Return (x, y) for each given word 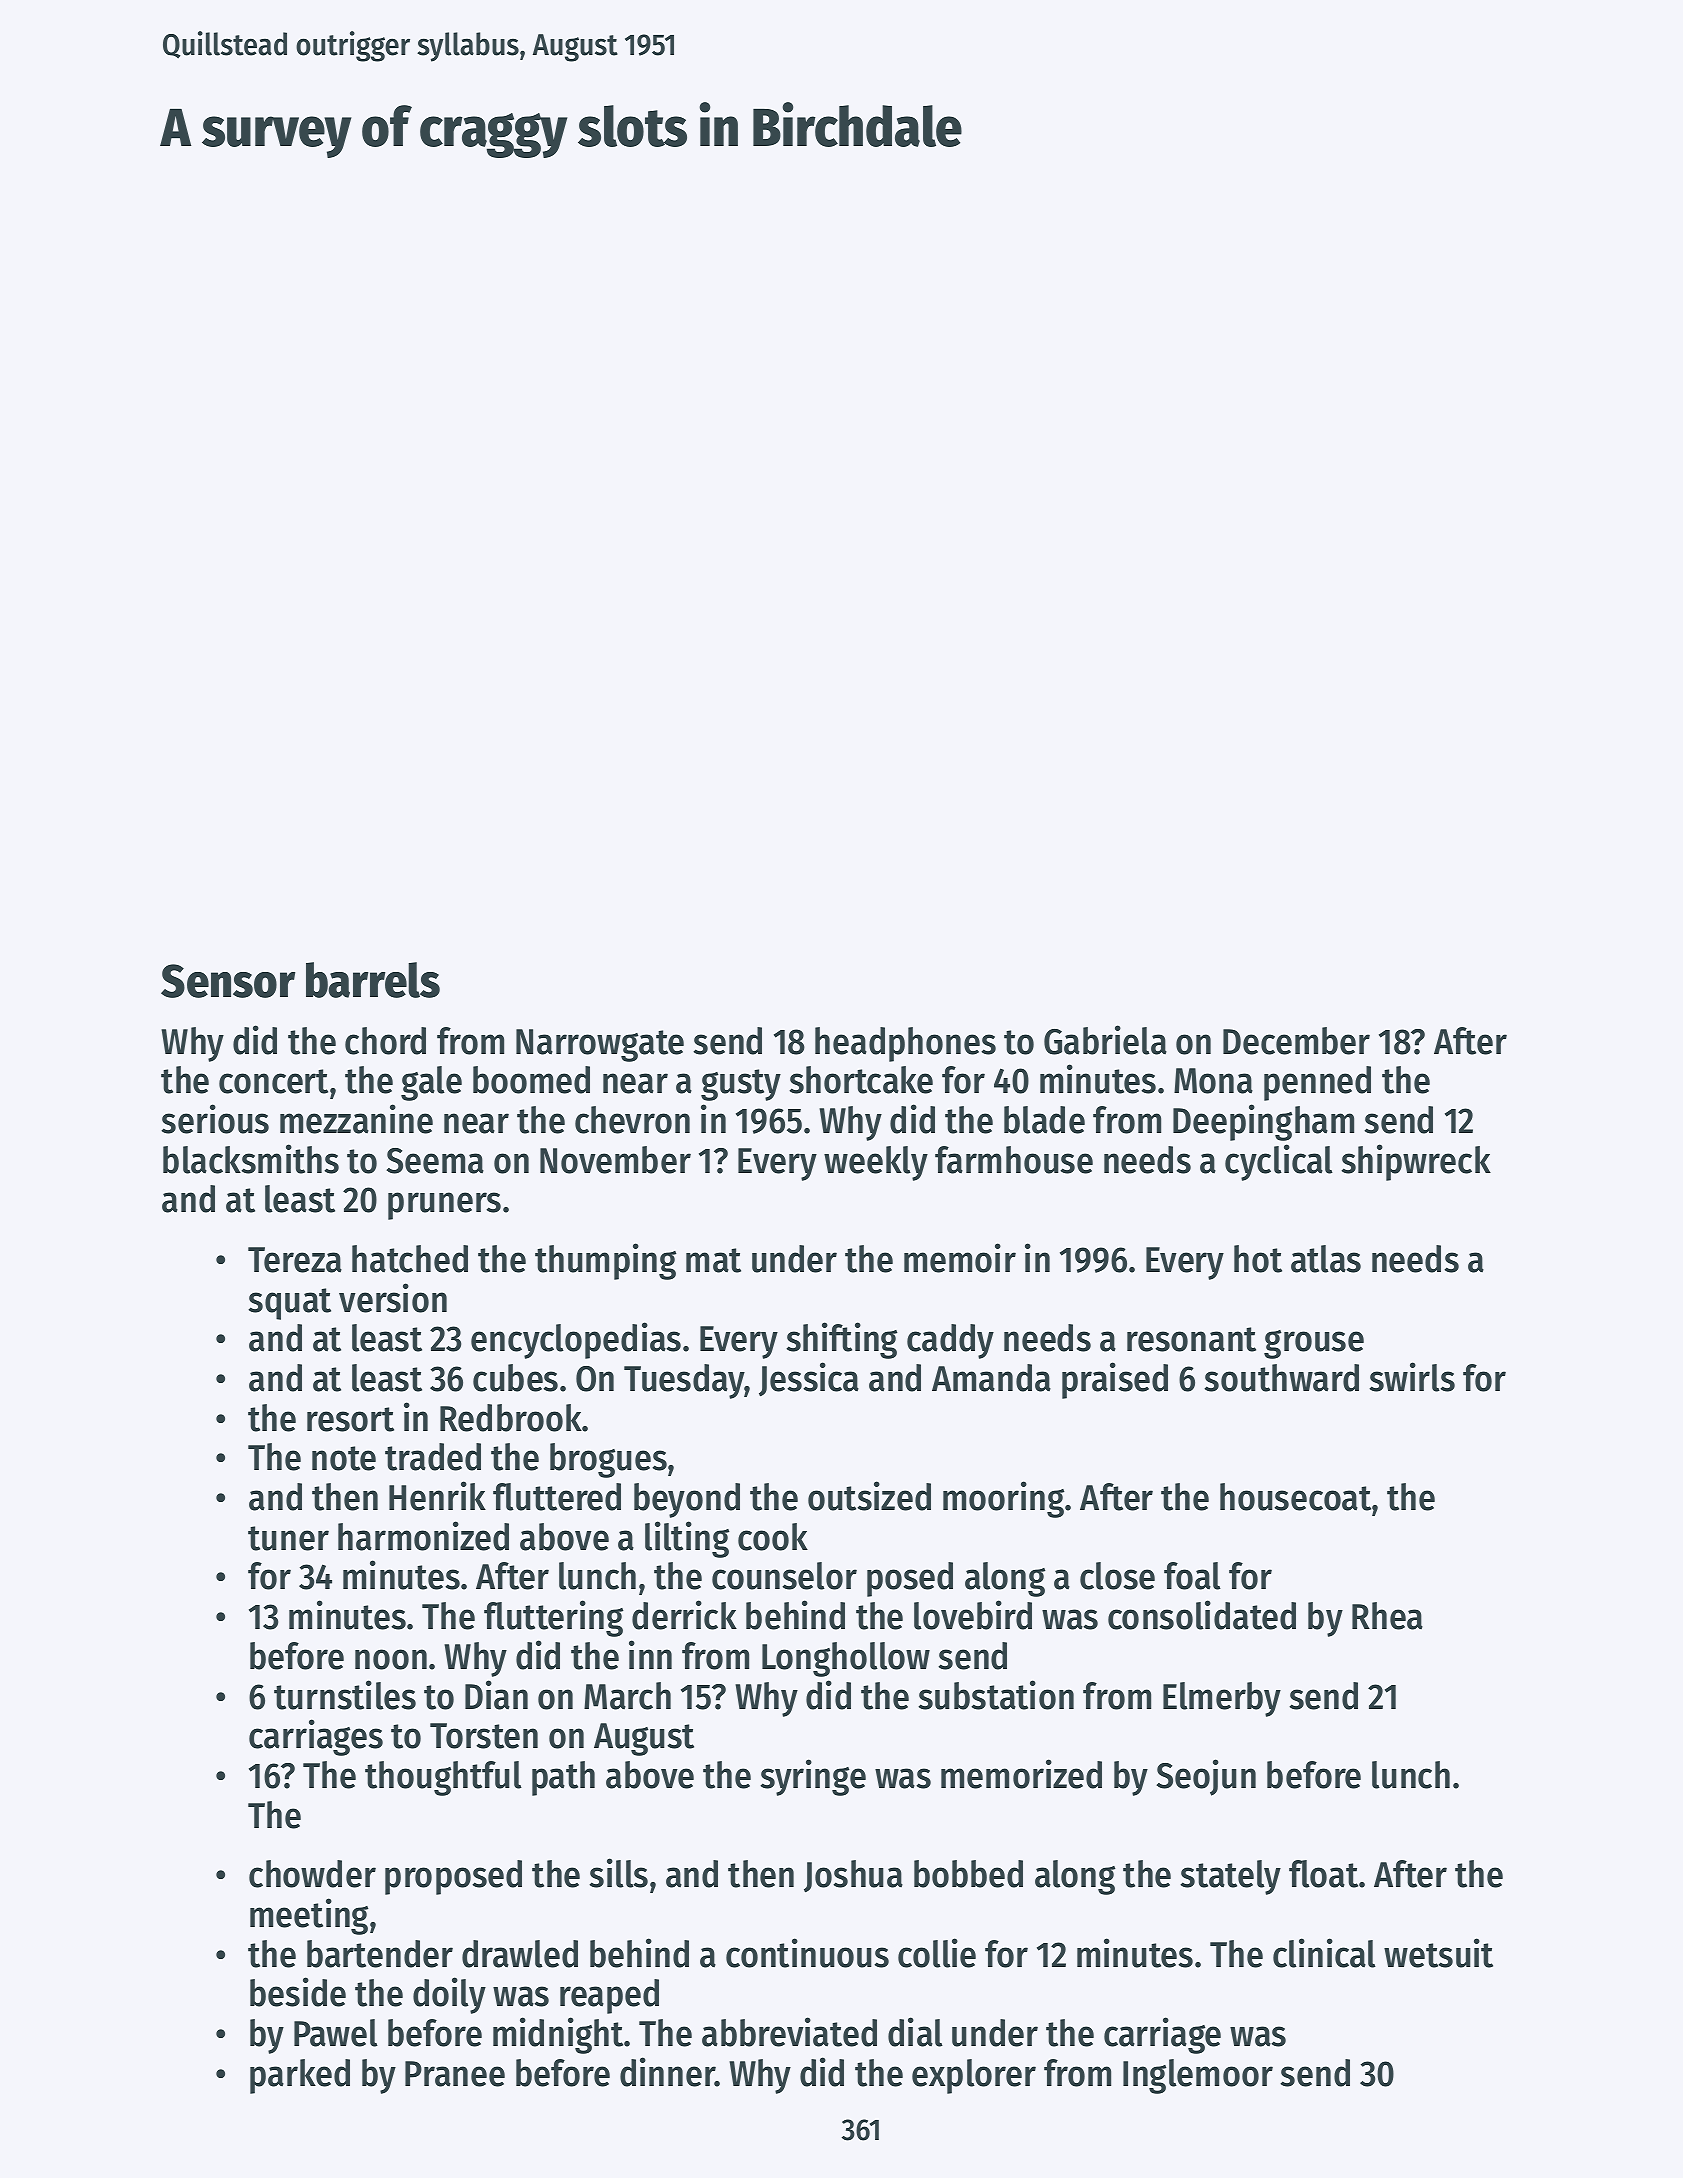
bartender (380, 1954)
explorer (974, 2076)
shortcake (861, 1080)
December (1296, 1041)
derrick (684, 1615)
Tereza (295, 1260)
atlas (1326, 1259)
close (1117, 1576)
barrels (373, 980)
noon (391, 1659)
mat (713, 1260)
